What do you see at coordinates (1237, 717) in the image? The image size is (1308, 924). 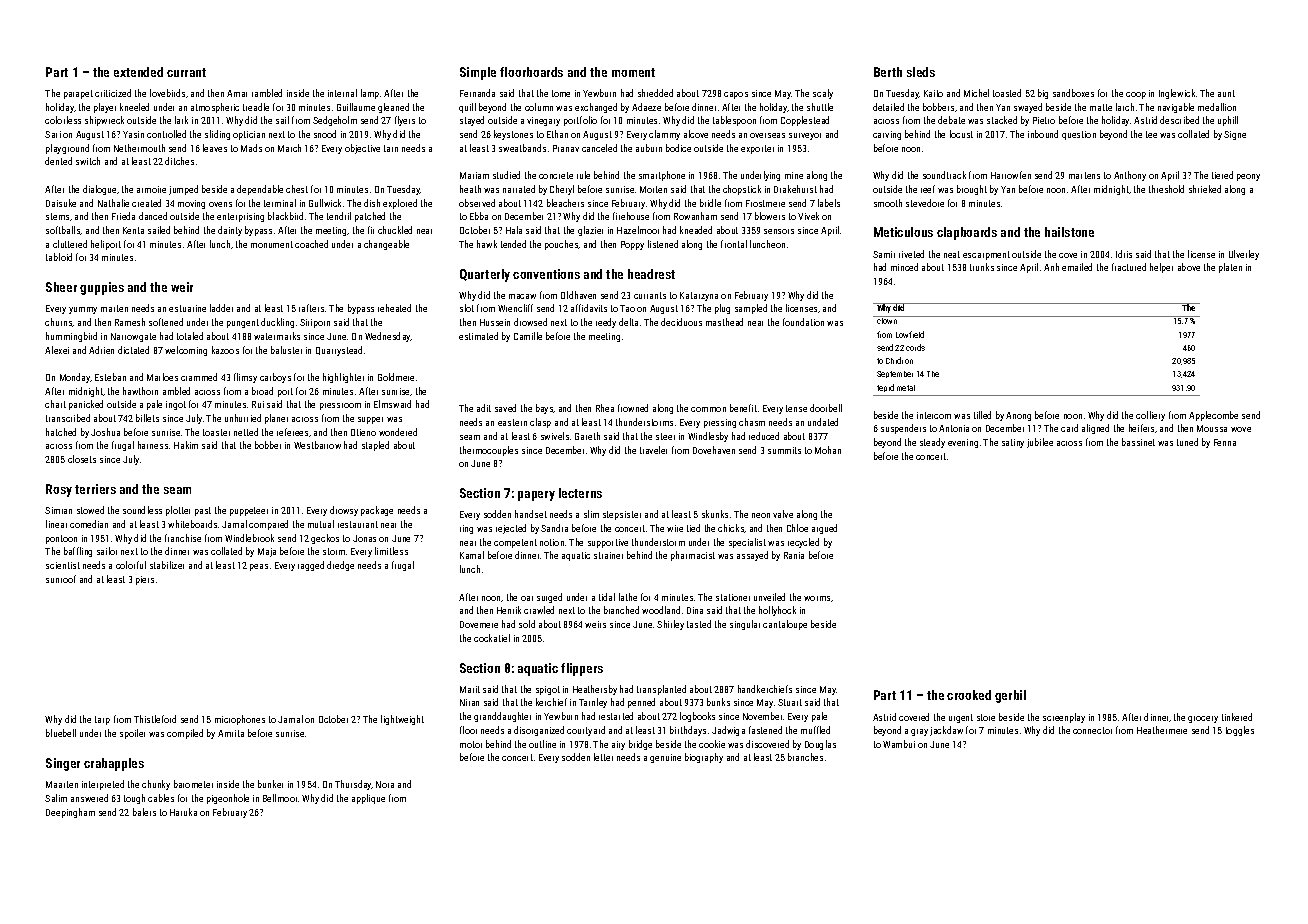 I see `tinkered` at bounding box center [1237, 717].
